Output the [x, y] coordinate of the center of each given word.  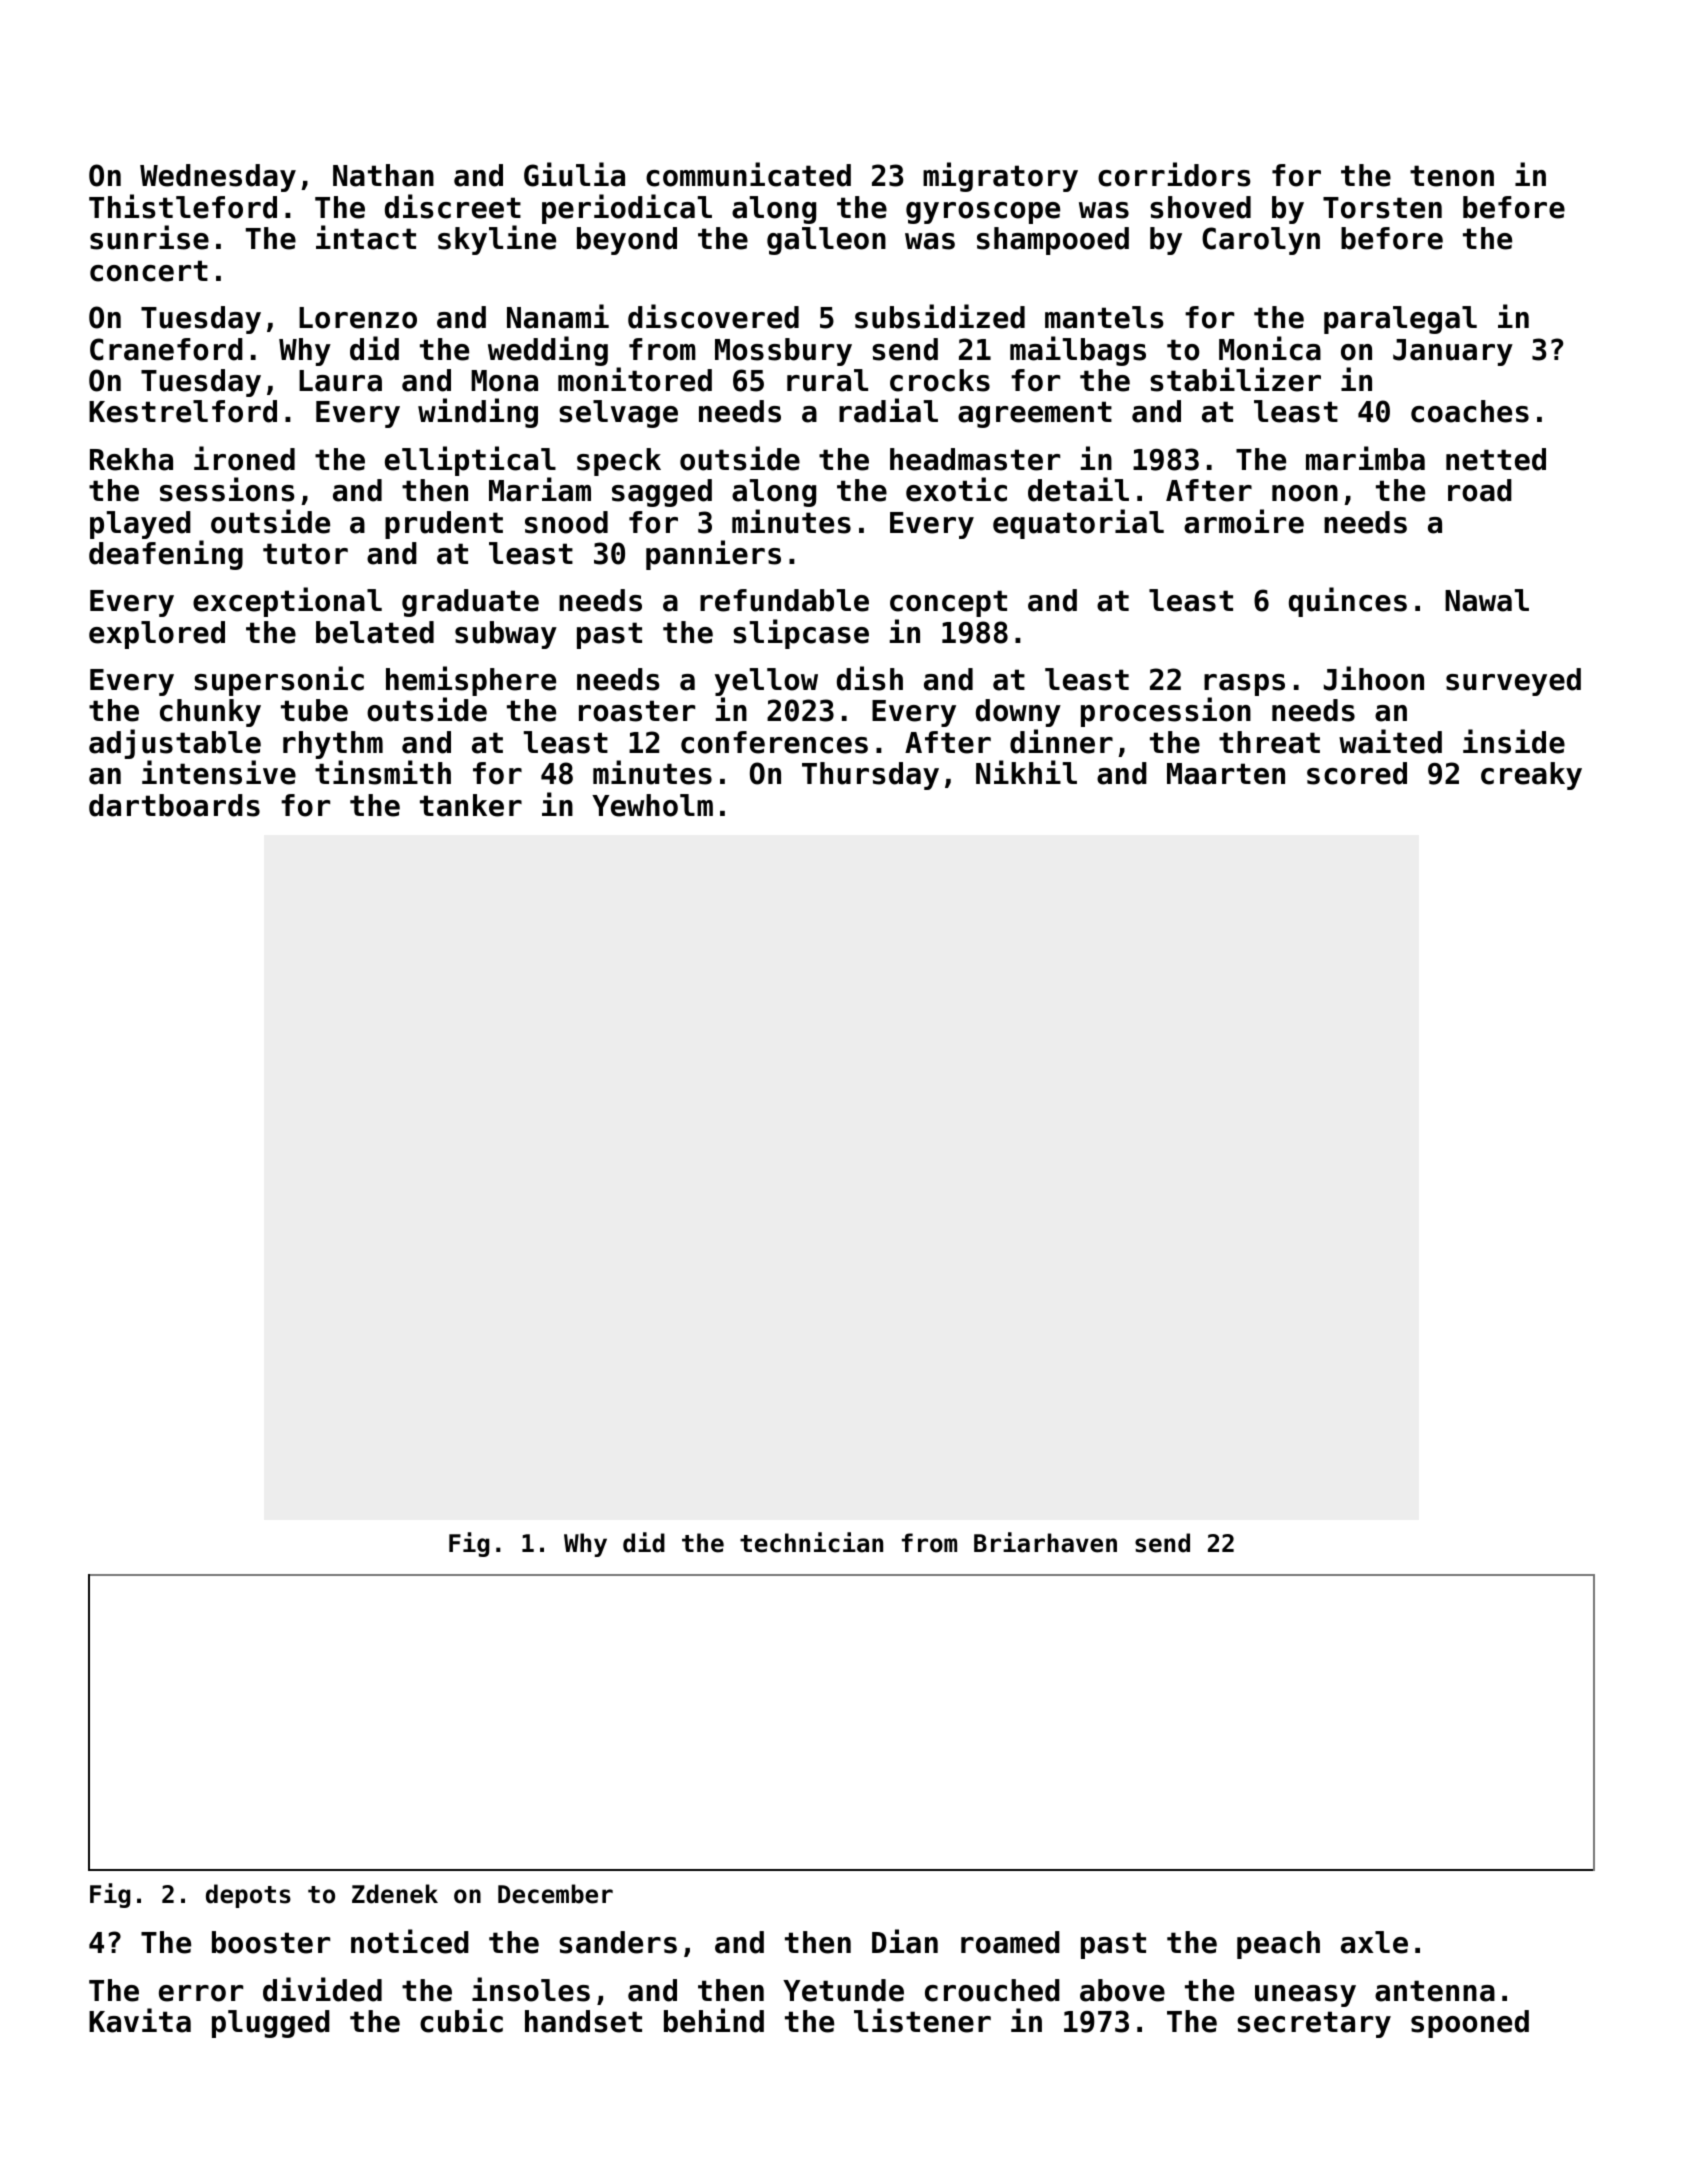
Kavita [140, 2020]
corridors [1174, 174]
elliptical [470, 461]
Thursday [870, 776]
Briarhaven [1045, 1542]
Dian [905, 1941]
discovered [713, 316]
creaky [1531, 776]
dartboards [174, 805]
